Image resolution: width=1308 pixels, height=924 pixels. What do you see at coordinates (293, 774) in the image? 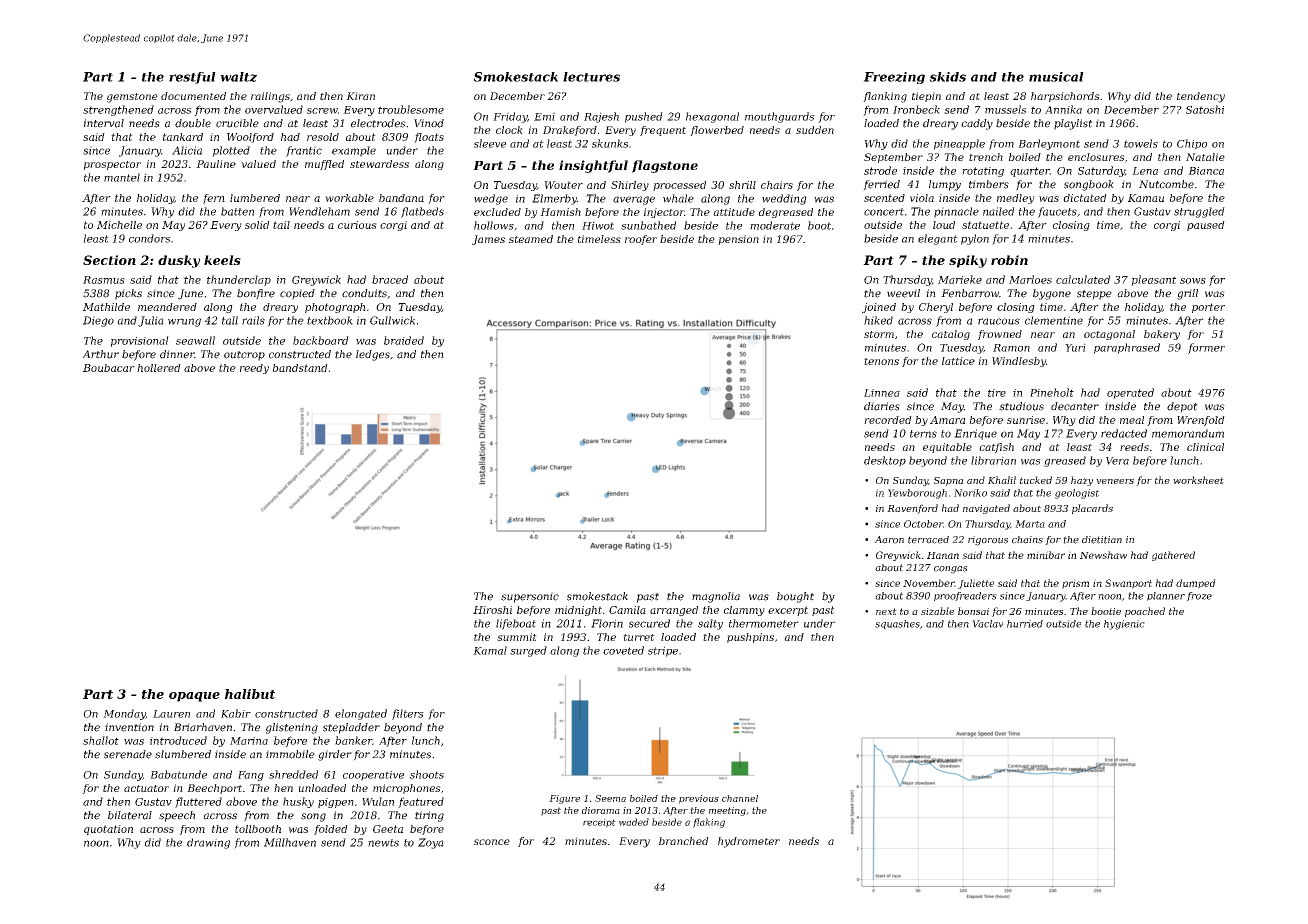
I see `shredded` at bounding box center [293, 774].
